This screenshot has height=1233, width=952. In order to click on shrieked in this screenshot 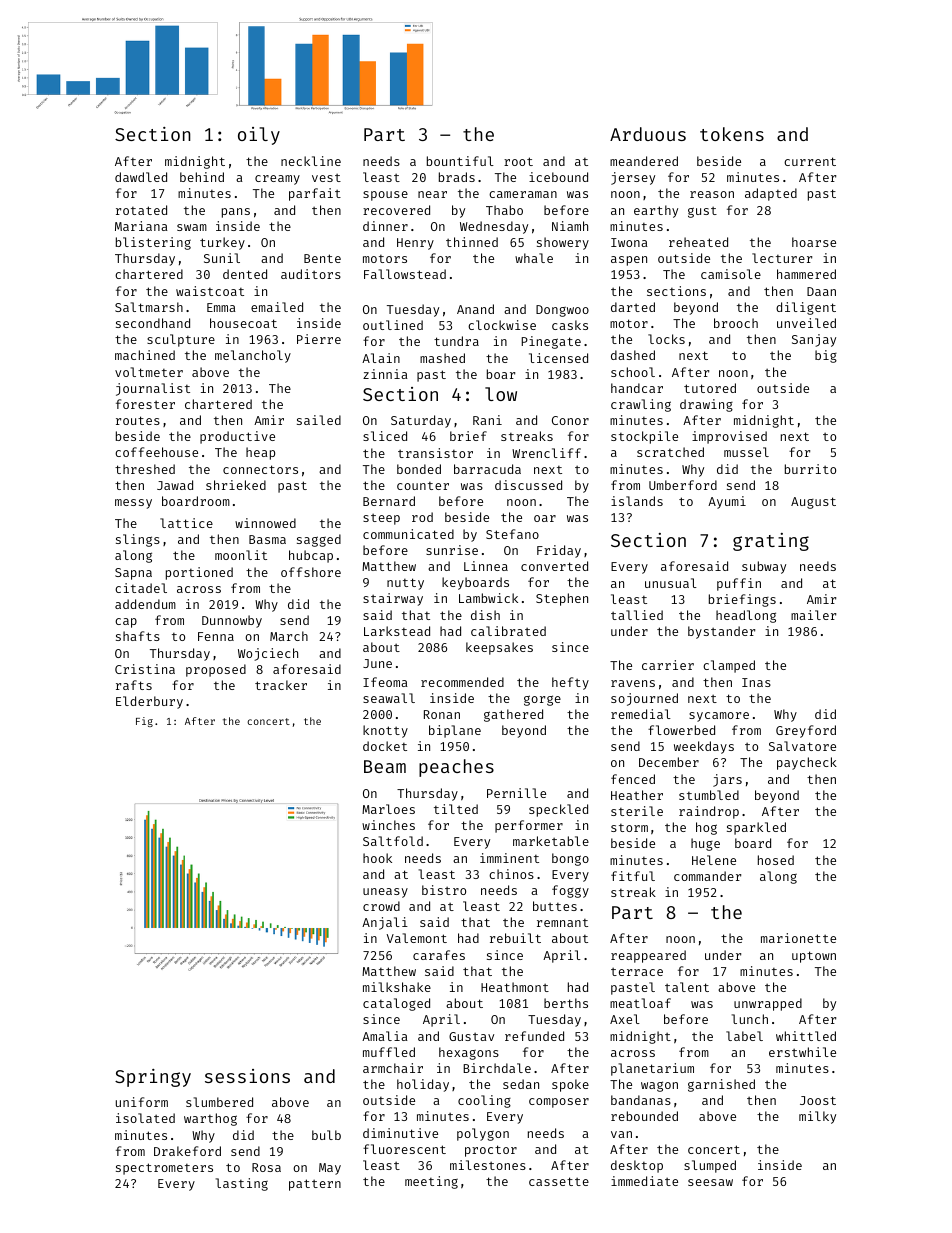, I will do `click(236, 485)`.
